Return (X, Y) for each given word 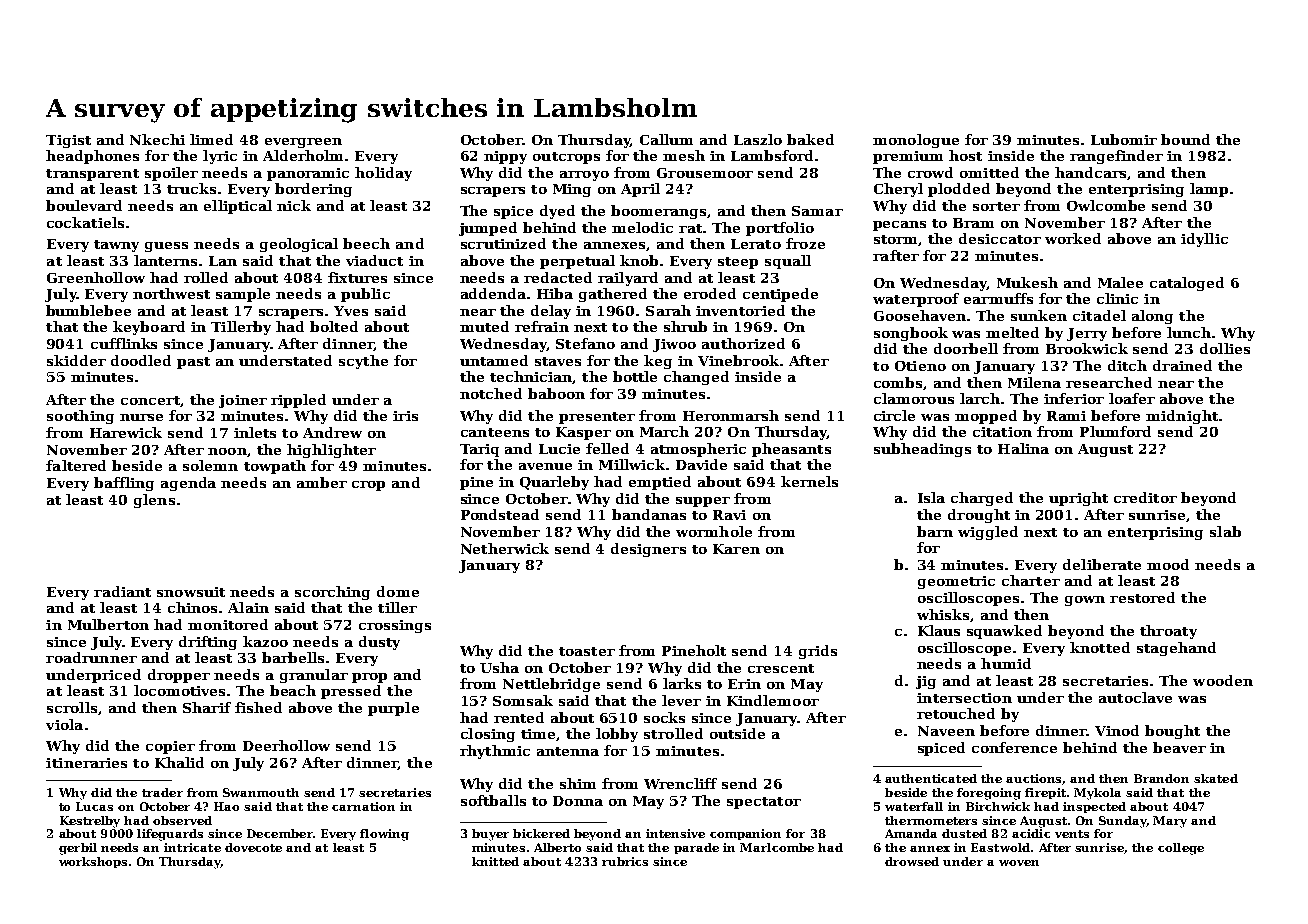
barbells (293, 657)
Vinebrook (738, 360)
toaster (587, 651)
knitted (495, 861)
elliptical (238, 207)
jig (926, 682)
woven (1019, 863)
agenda (188, 484)
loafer (1132, 398)
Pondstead (500, 514)
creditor (1145, 497)
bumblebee (88, 310)
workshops (93, 862)
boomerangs (658, 212)
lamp (1209, 190)
